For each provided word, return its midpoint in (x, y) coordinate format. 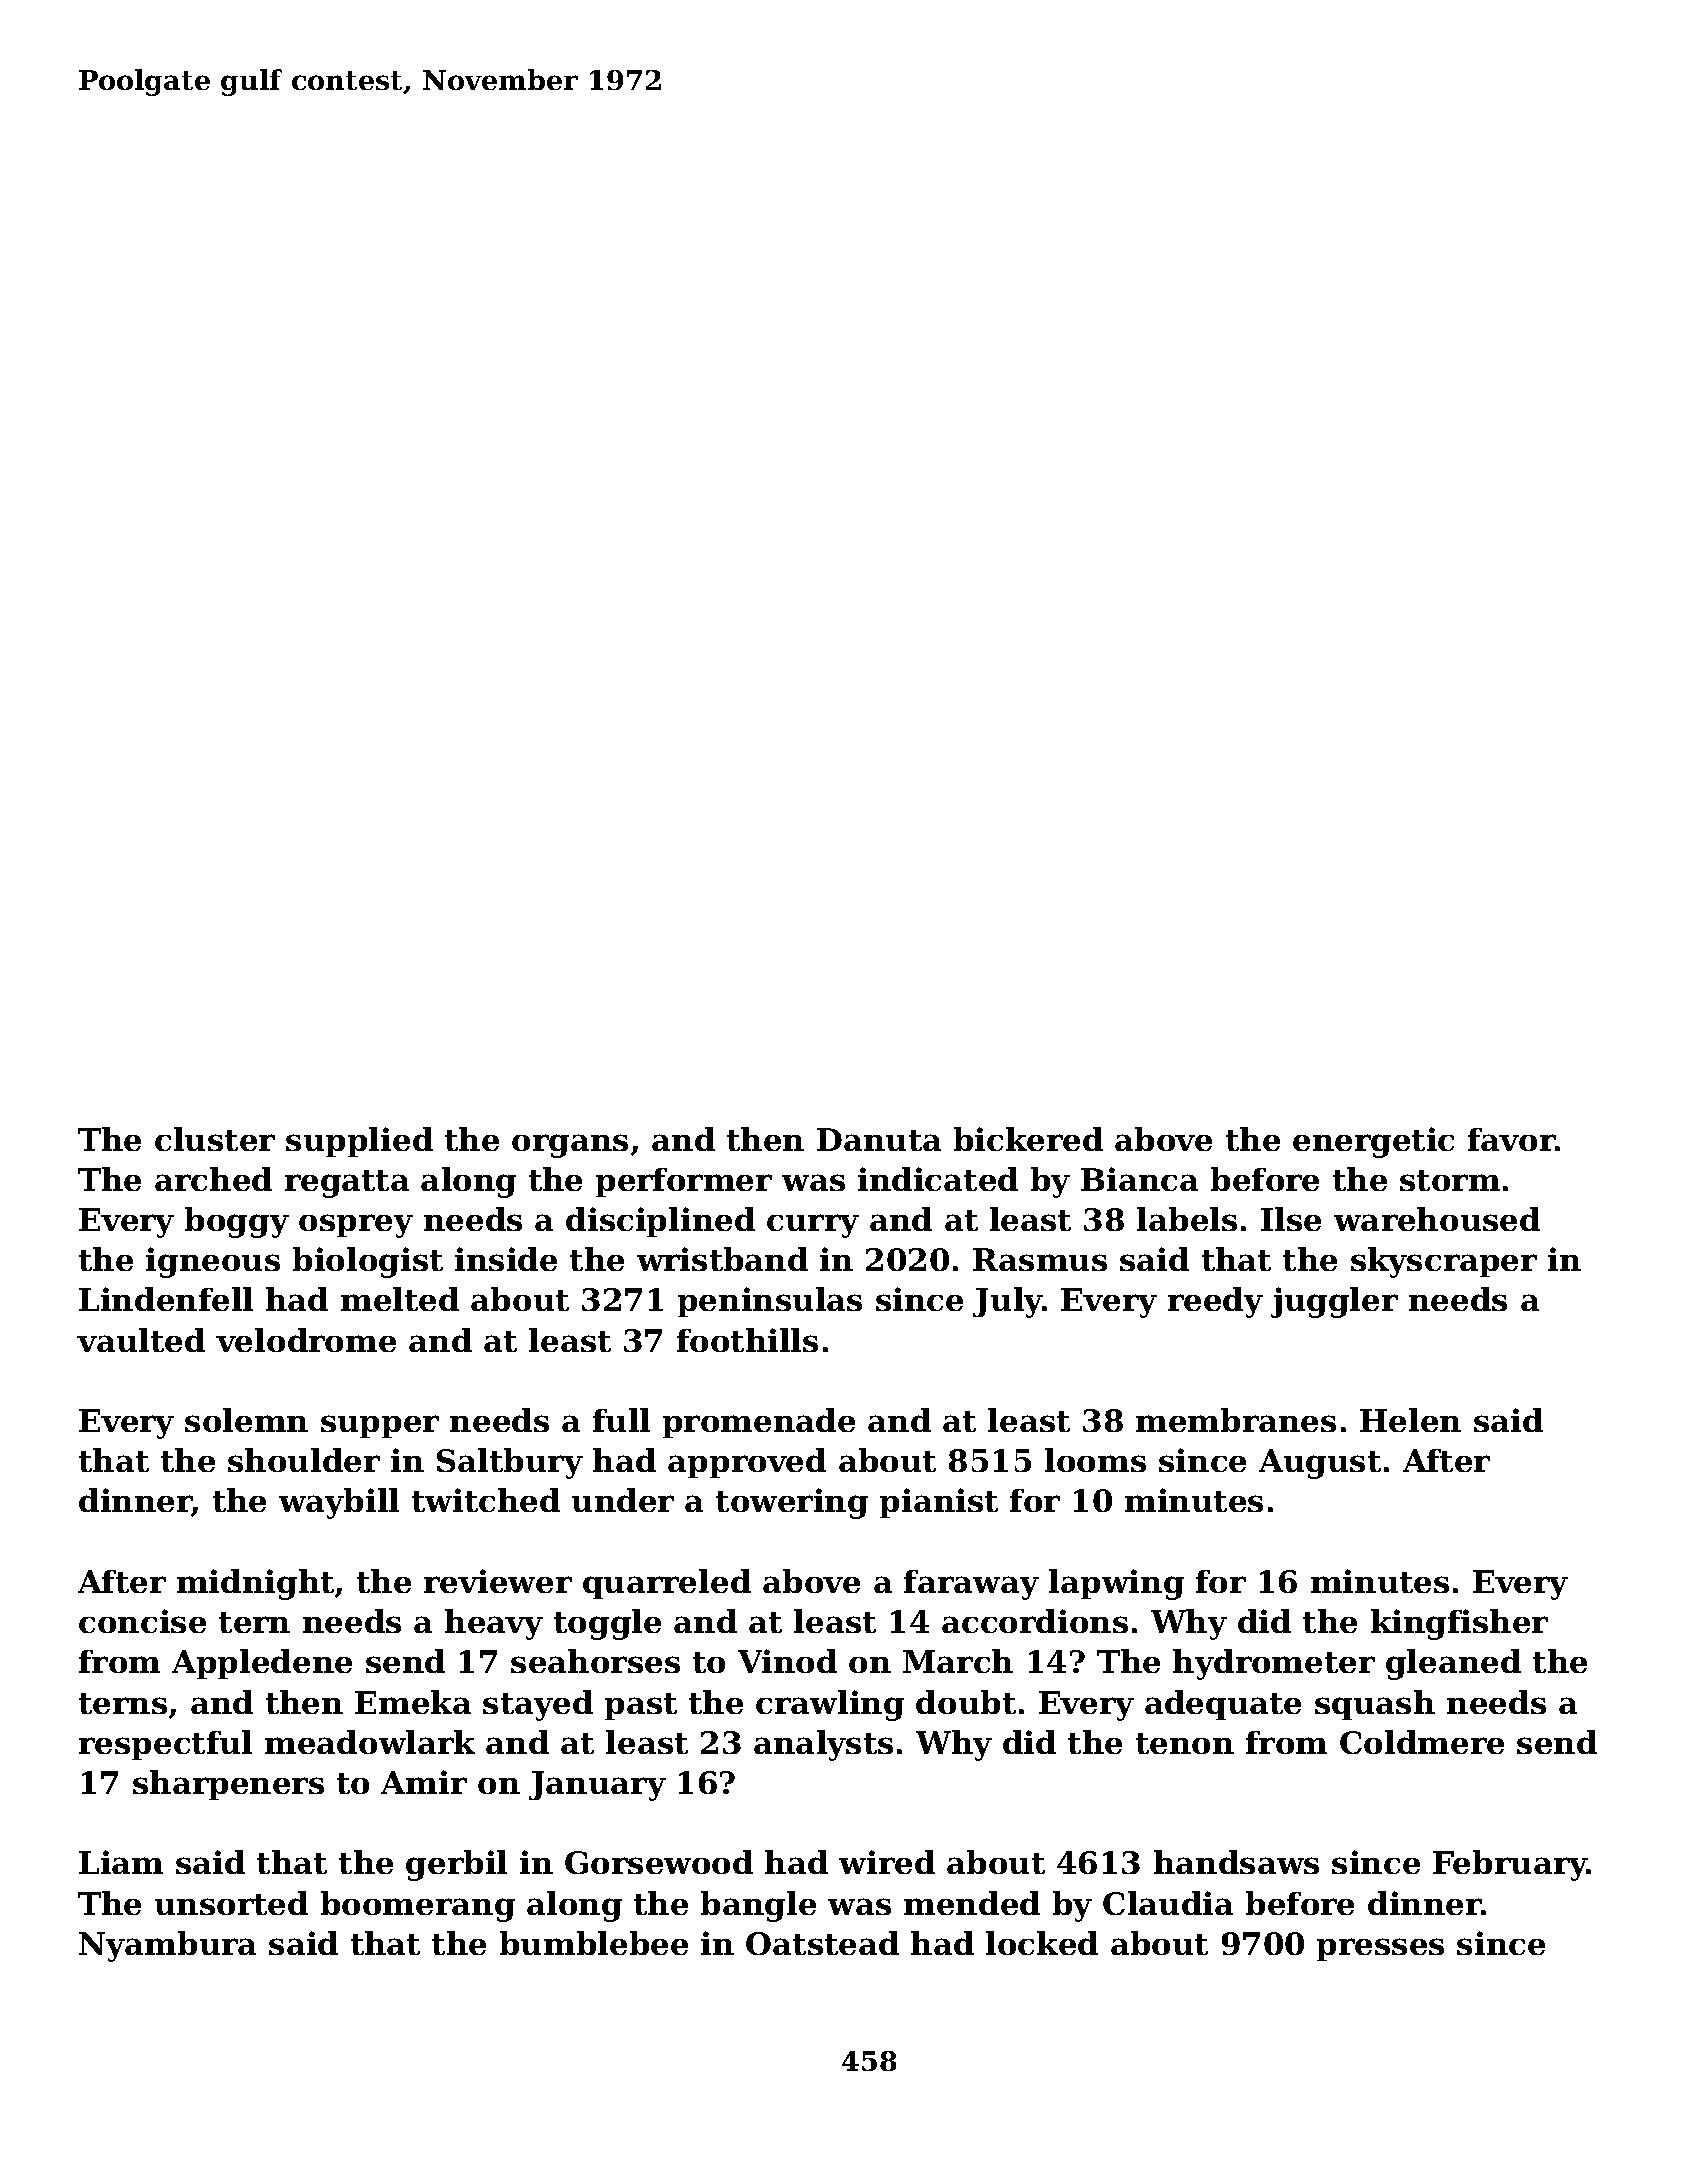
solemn (246, 1420)
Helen (1410, 1420)
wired (887, 1862)
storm (1450, 1180)
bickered (1028, 1139)
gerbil (456, 1865)
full (621, 1420)
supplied (359, 1142)
